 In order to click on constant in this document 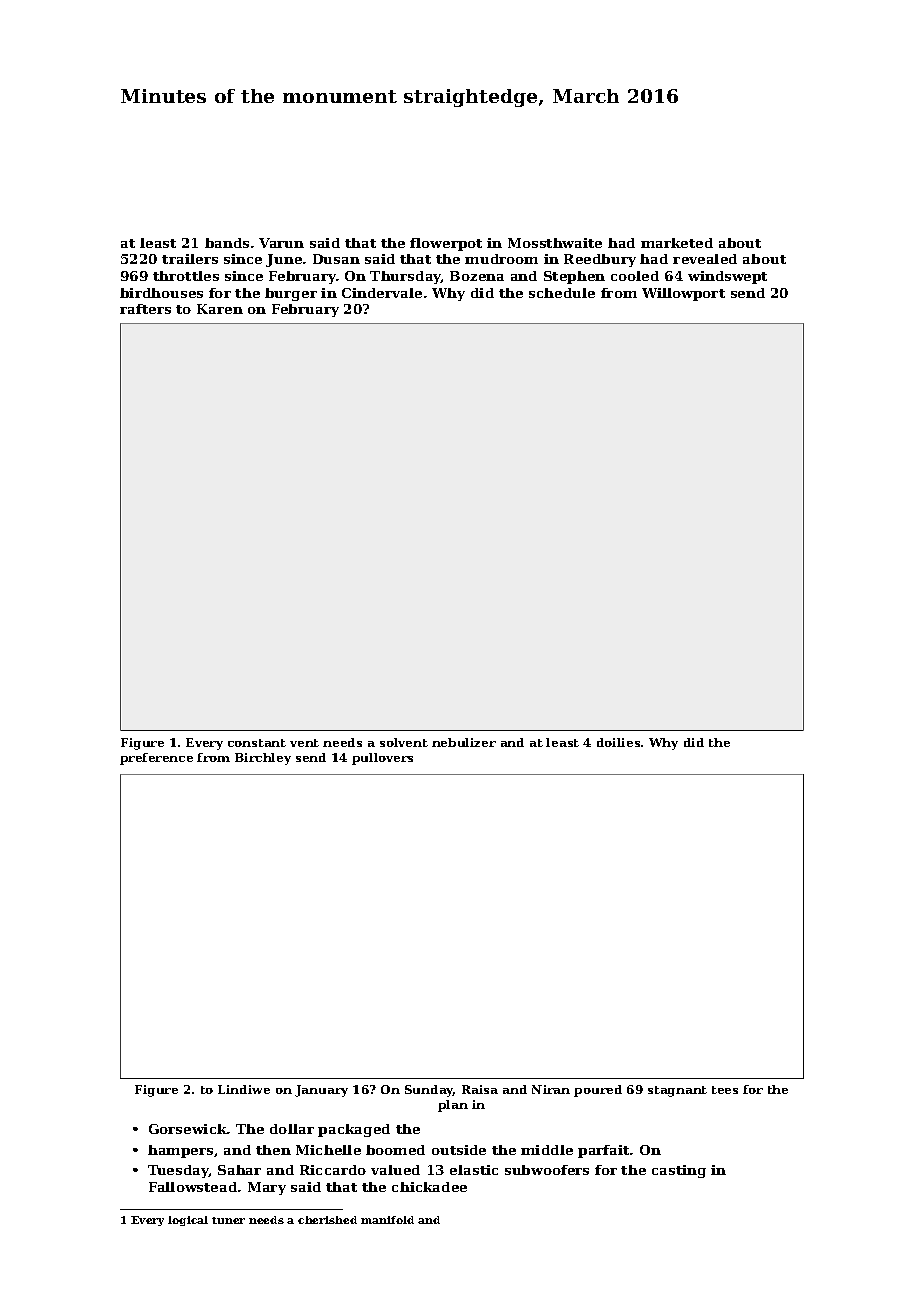, I will do `click(257, 743)`.
